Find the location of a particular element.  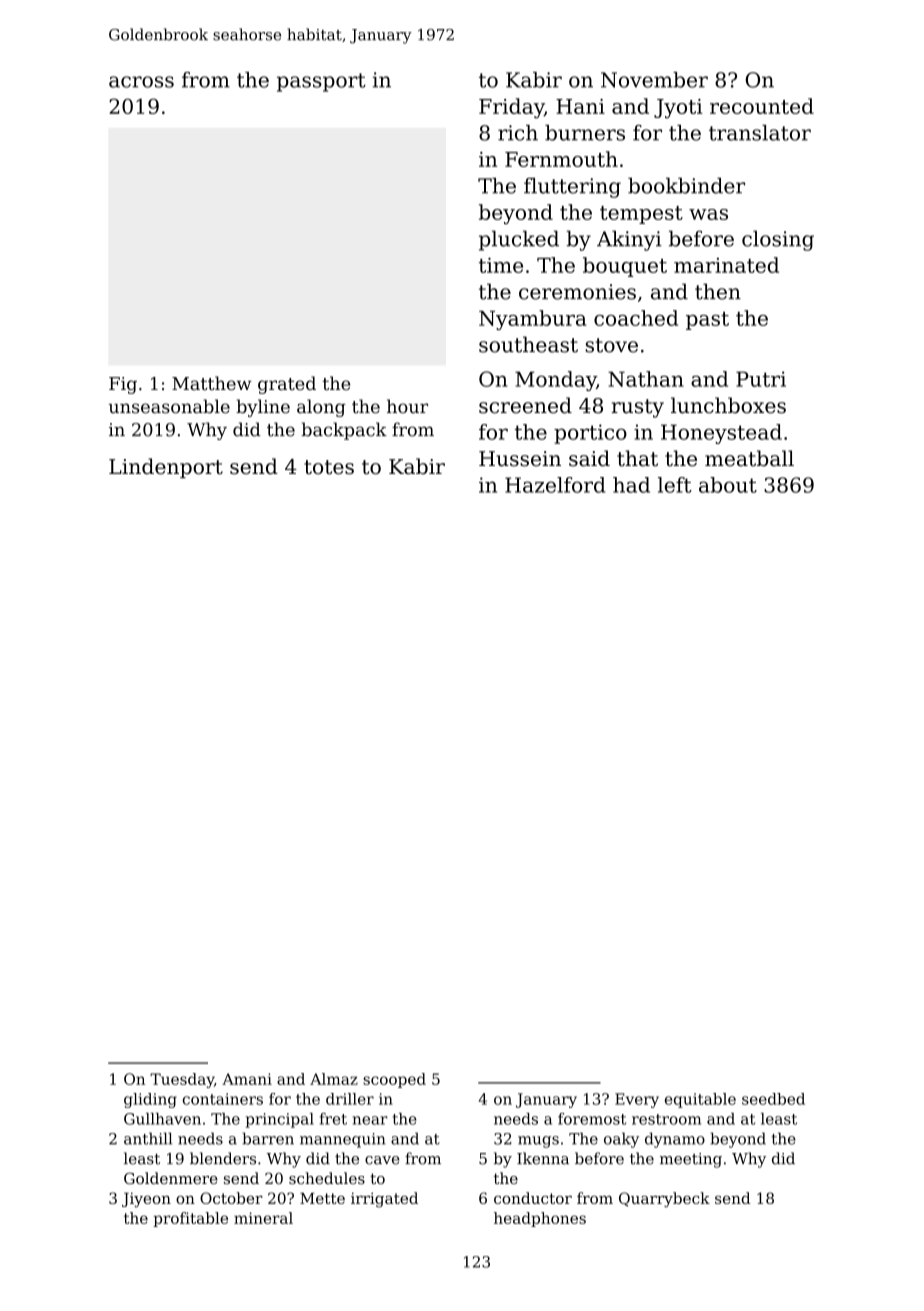

equitable is located at coordinates (700, 1100).
